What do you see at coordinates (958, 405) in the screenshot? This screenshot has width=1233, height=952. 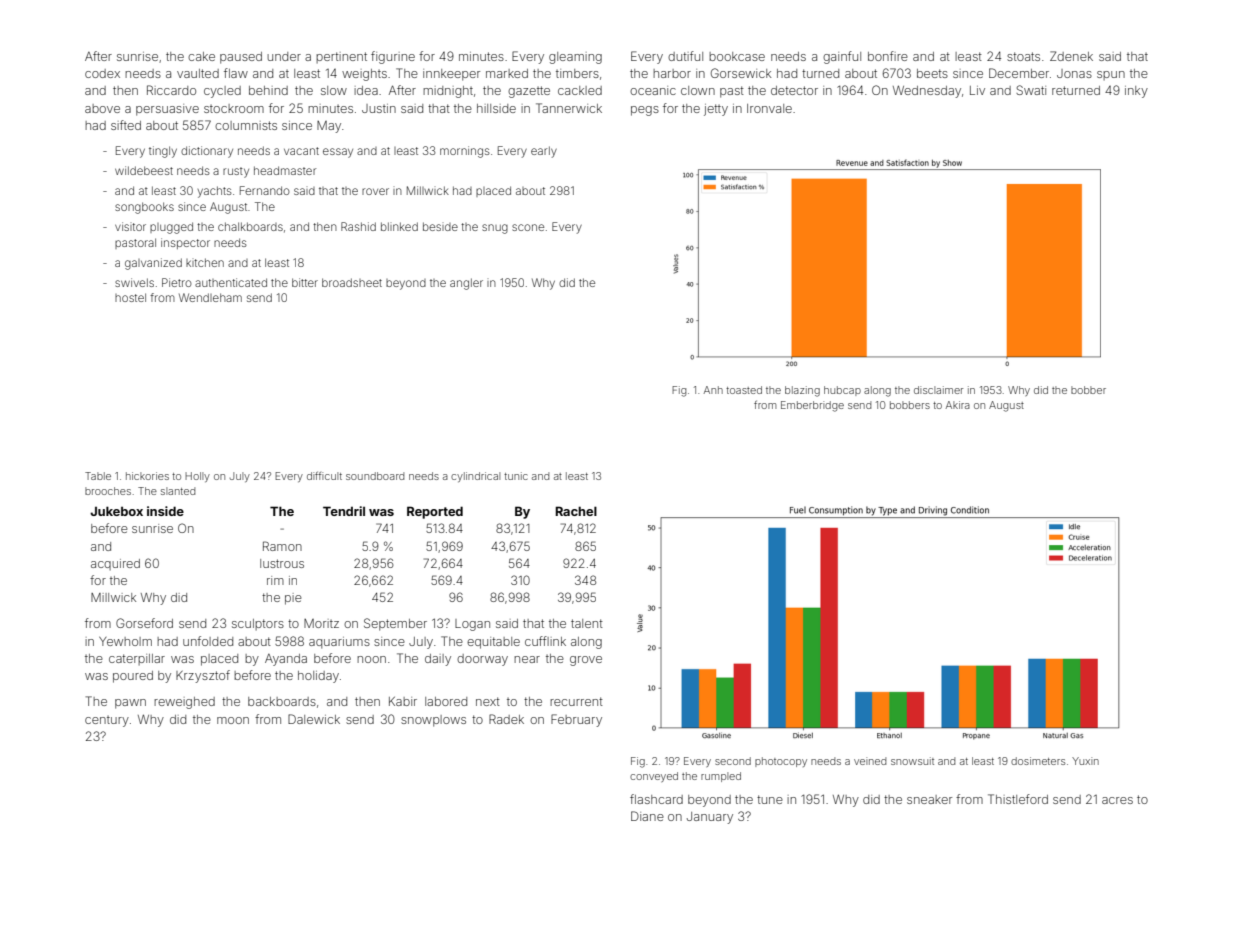 I see `Akira` at bounding box center [958, 405].
